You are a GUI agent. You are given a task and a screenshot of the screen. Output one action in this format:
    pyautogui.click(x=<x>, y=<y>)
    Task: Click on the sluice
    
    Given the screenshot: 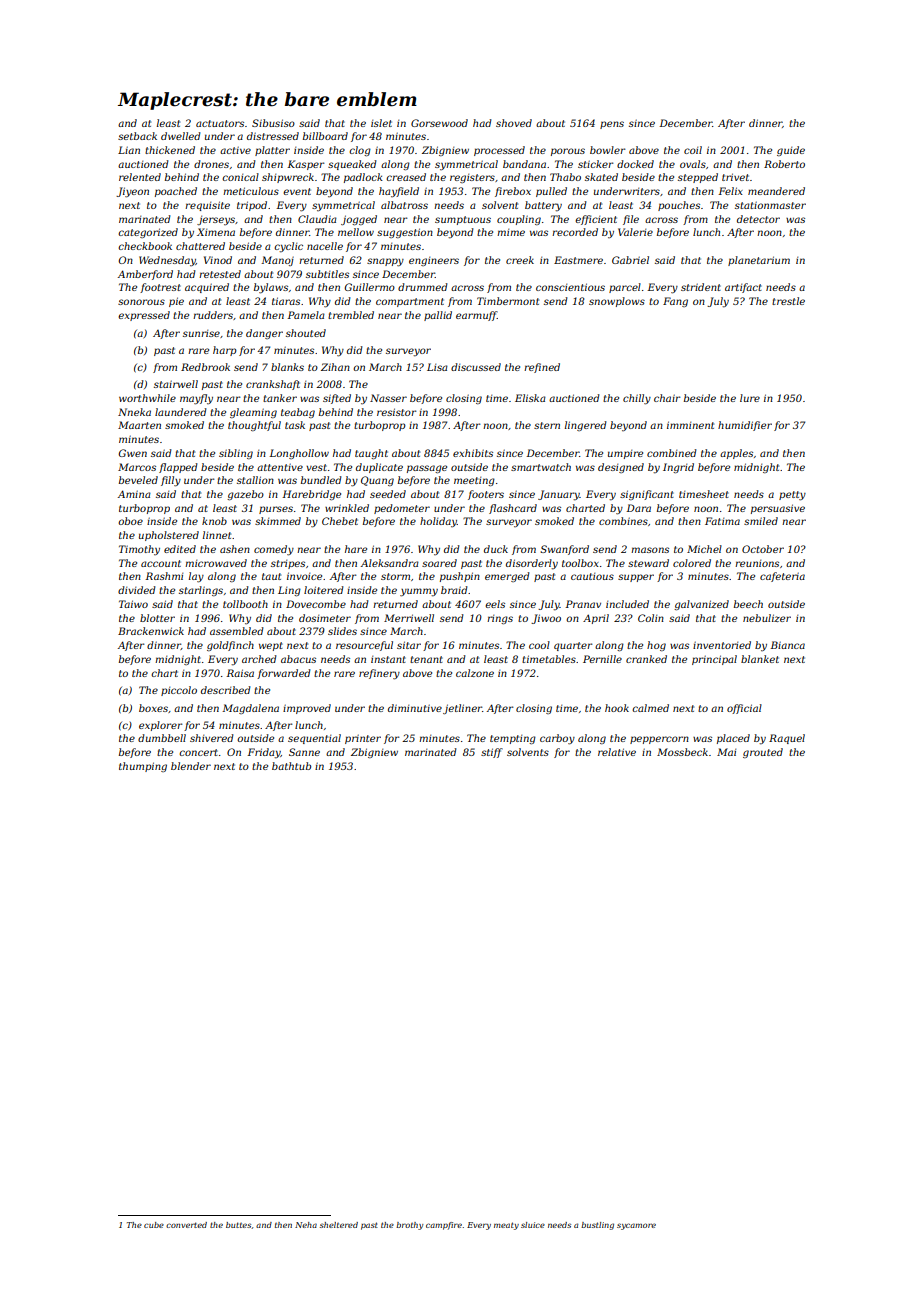 What is the action you would take?
    pyautogui.click(x=533, y=1225)
